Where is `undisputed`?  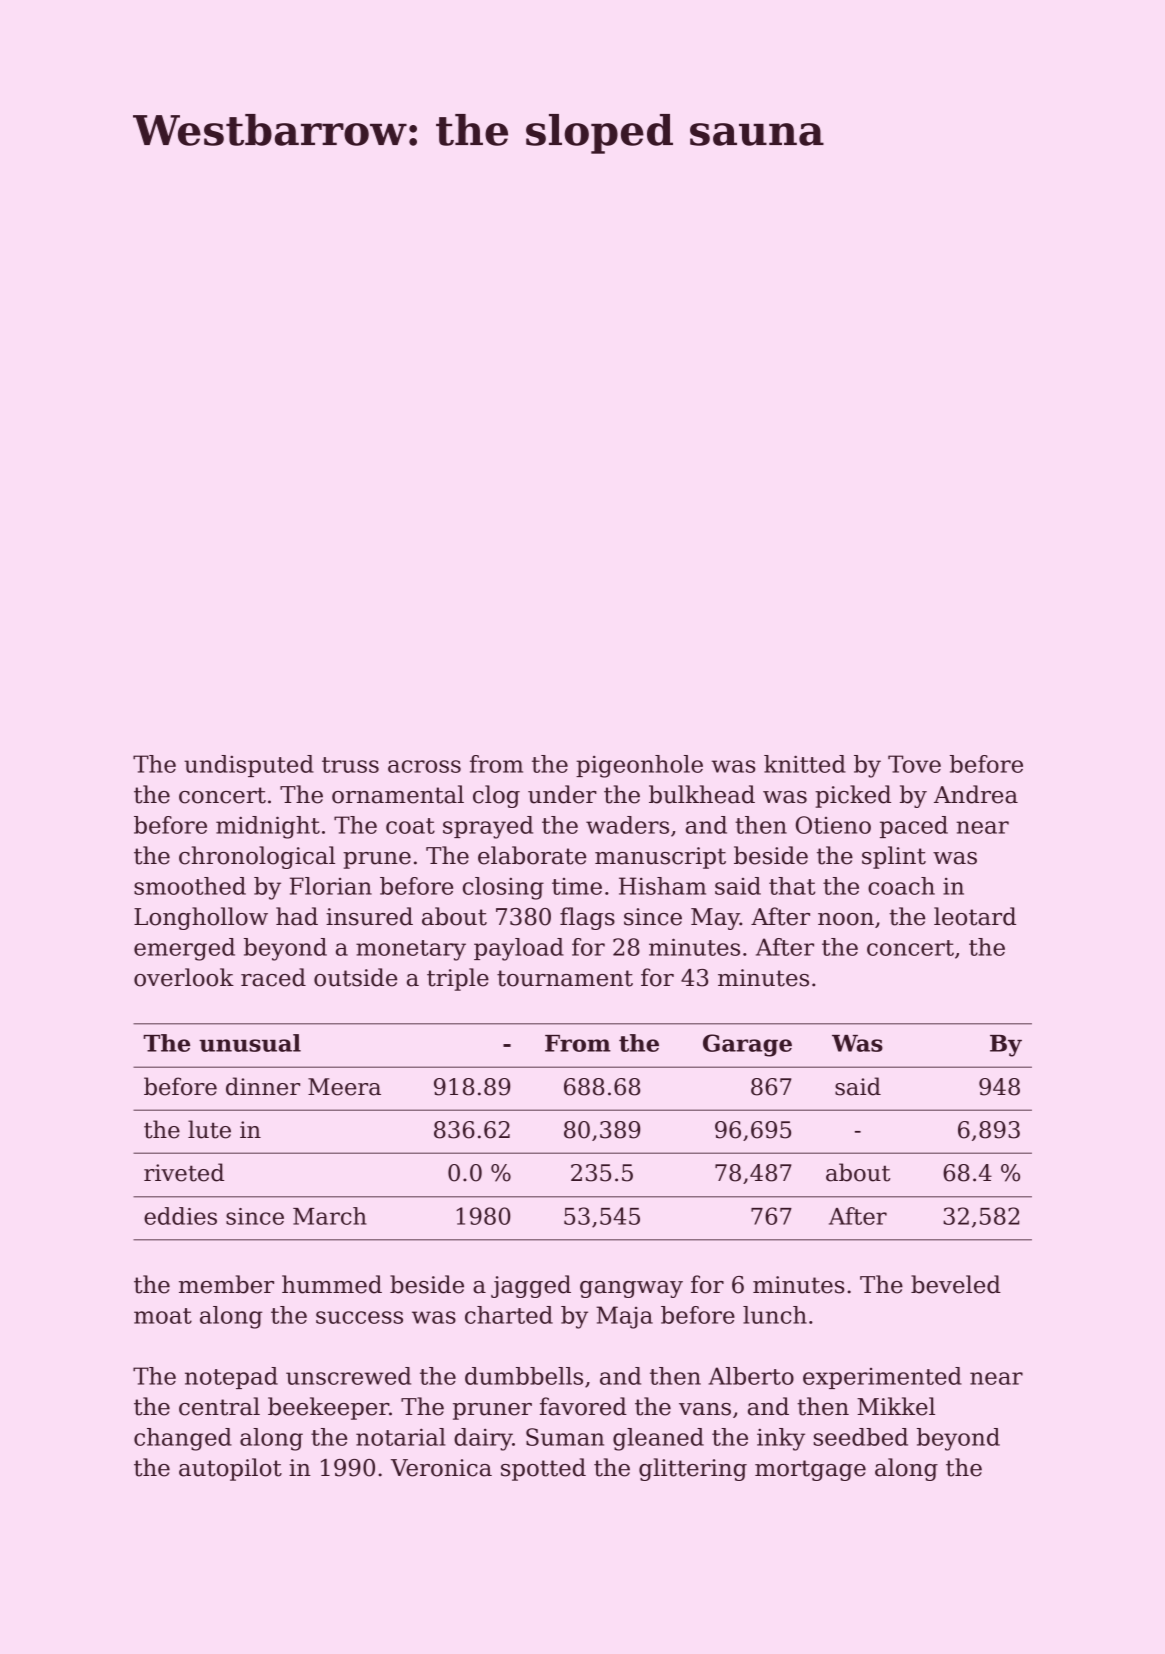 undisputed is located at coordinates (249, 766).
